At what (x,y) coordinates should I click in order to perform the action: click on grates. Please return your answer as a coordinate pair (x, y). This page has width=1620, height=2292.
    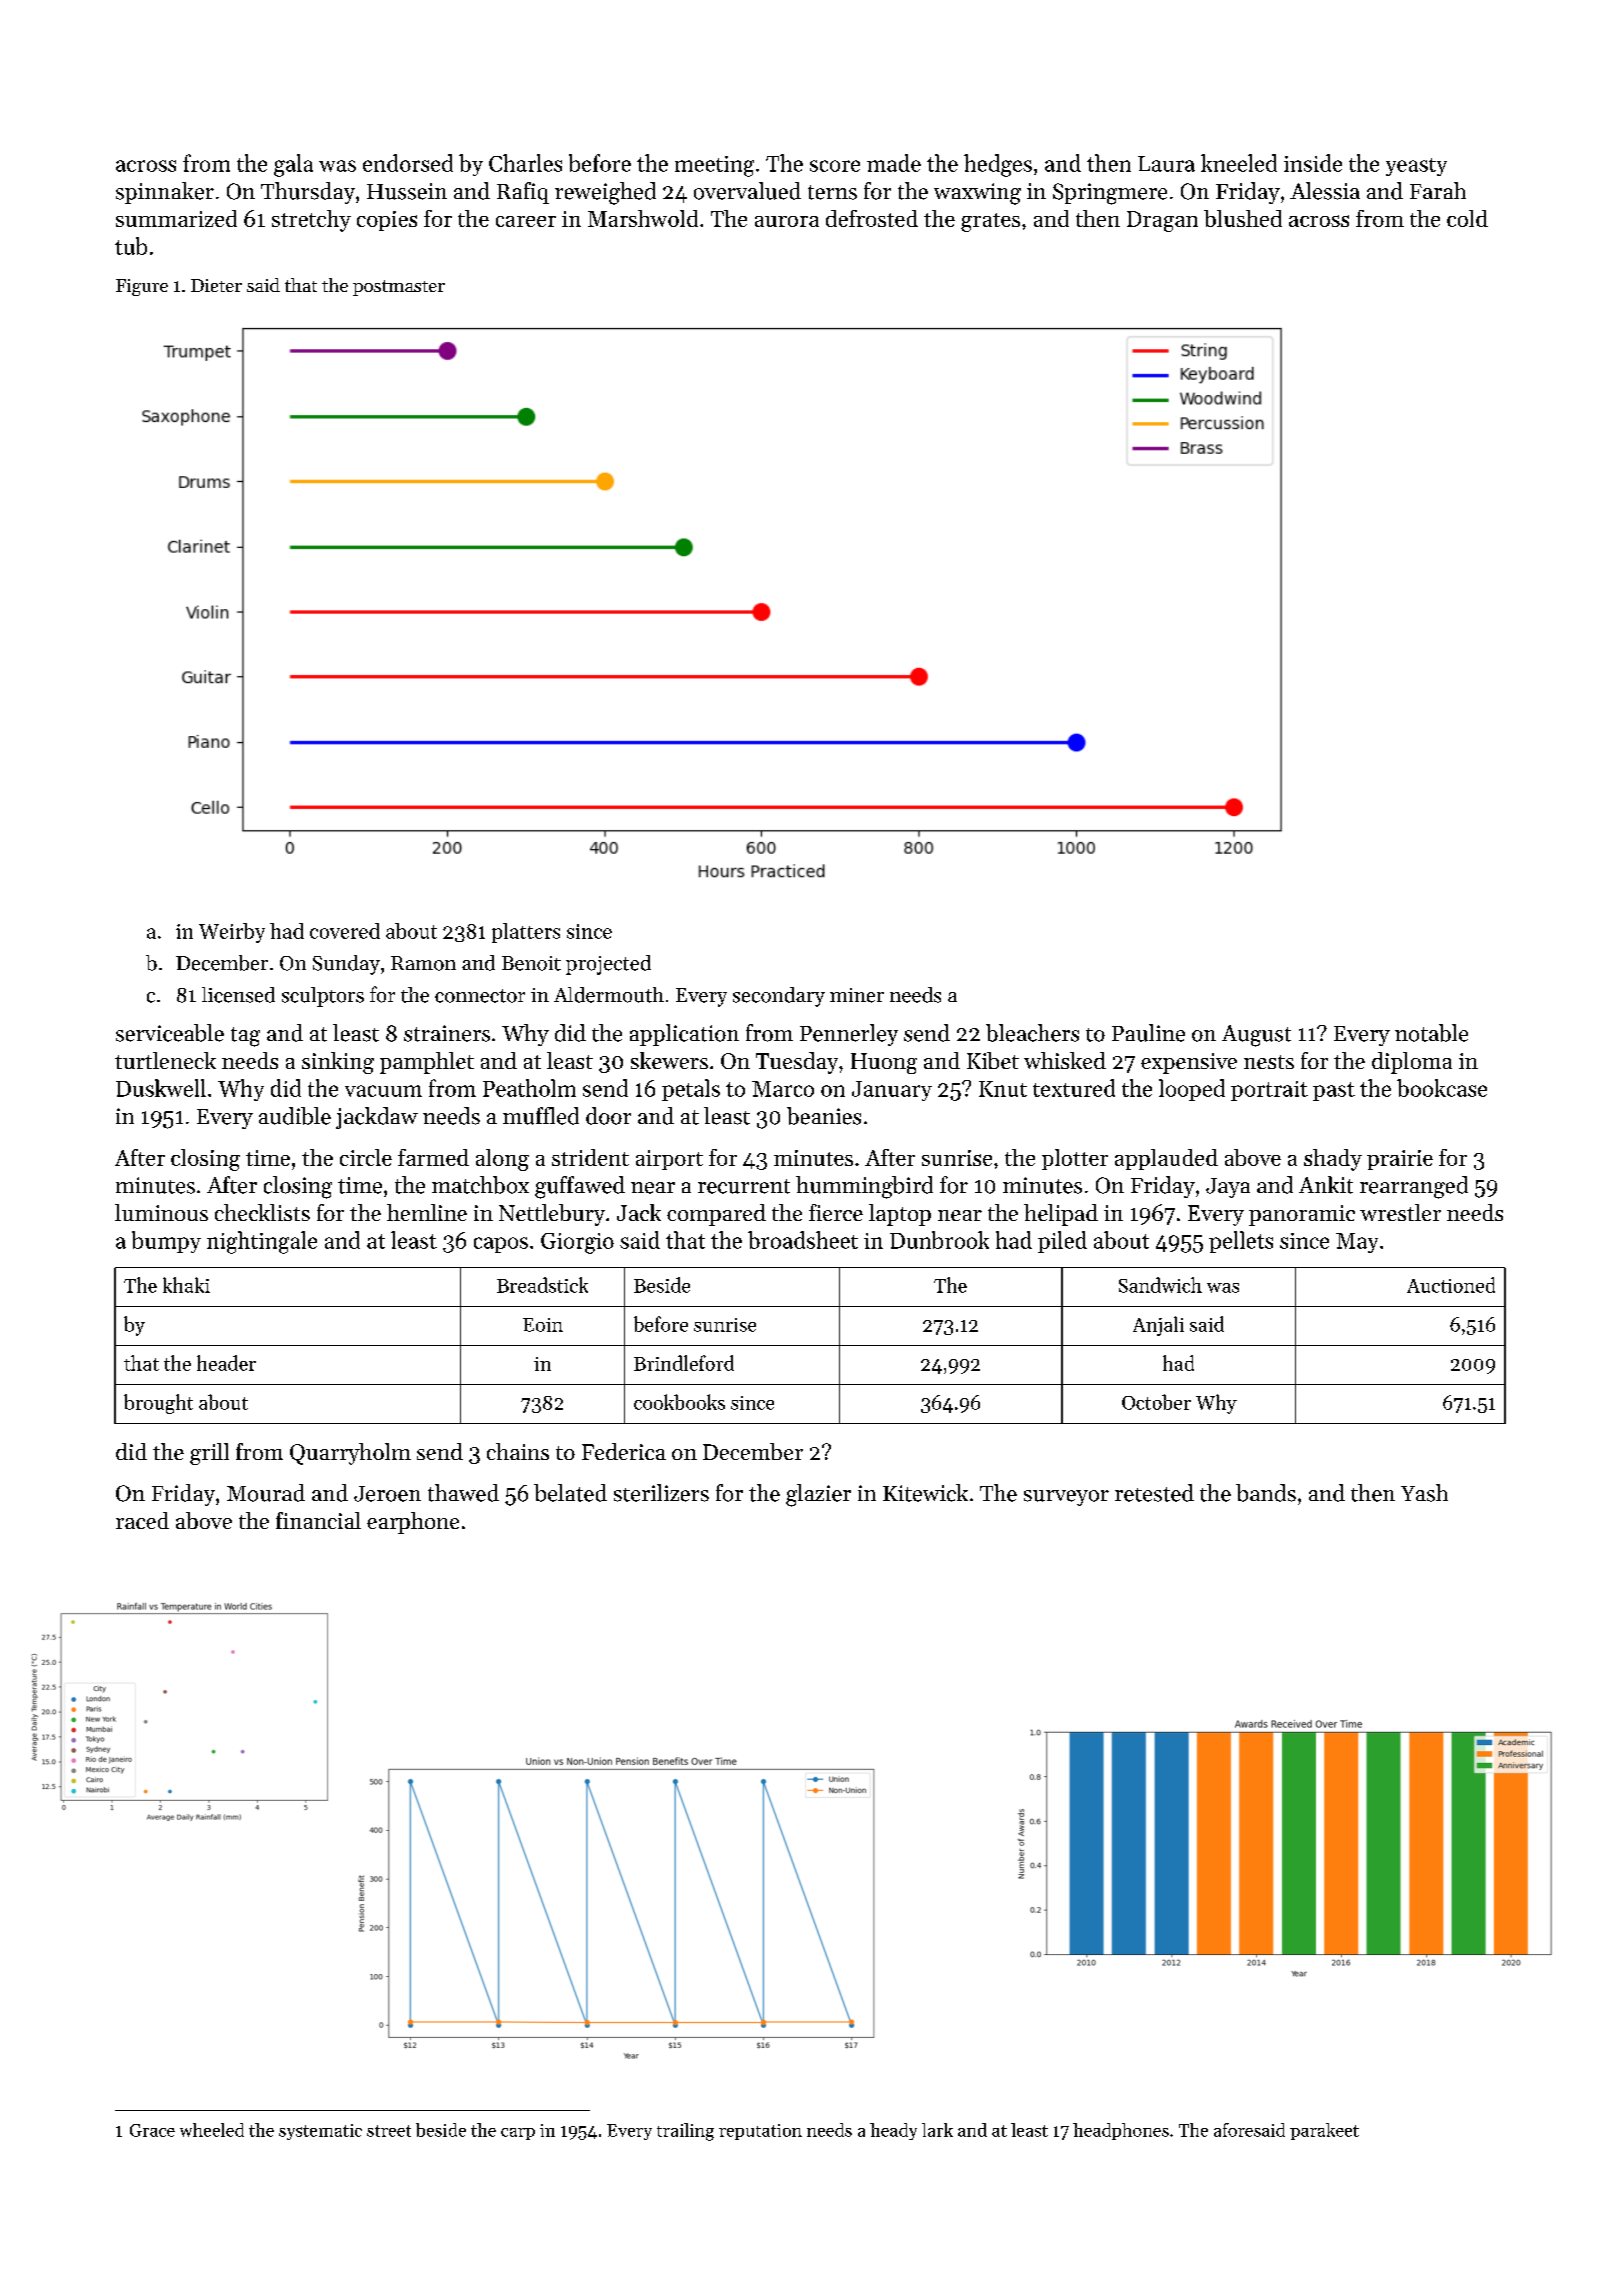
    Looking at the image, I should click on (990, 222).
